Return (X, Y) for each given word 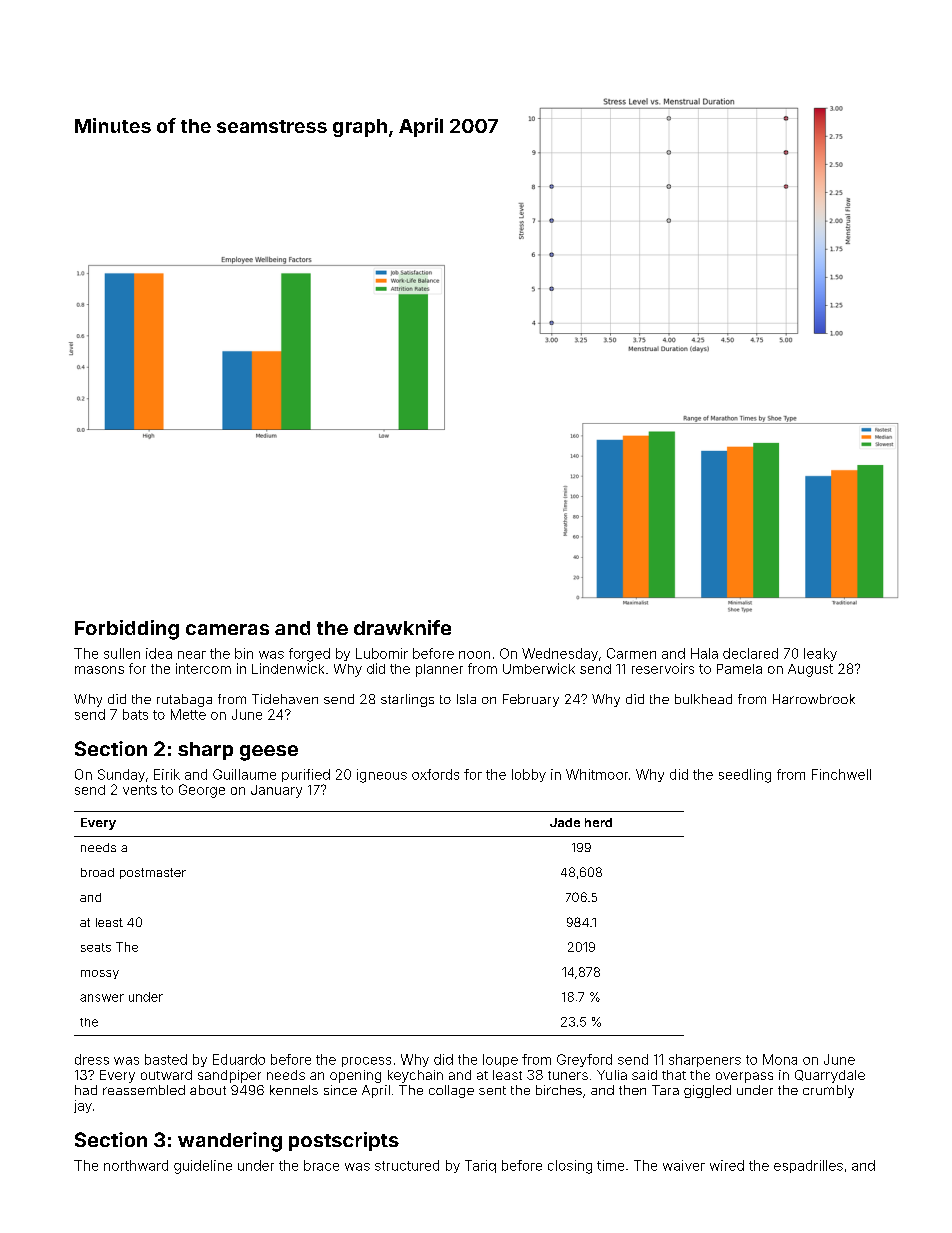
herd (598, 822)
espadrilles (808, 1166)
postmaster (153, 873)
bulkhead (703, 699)
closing (570, 1167)
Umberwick (539, 668)
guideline (203, 1167)
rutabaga (184, 700)
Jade (565, 822)
